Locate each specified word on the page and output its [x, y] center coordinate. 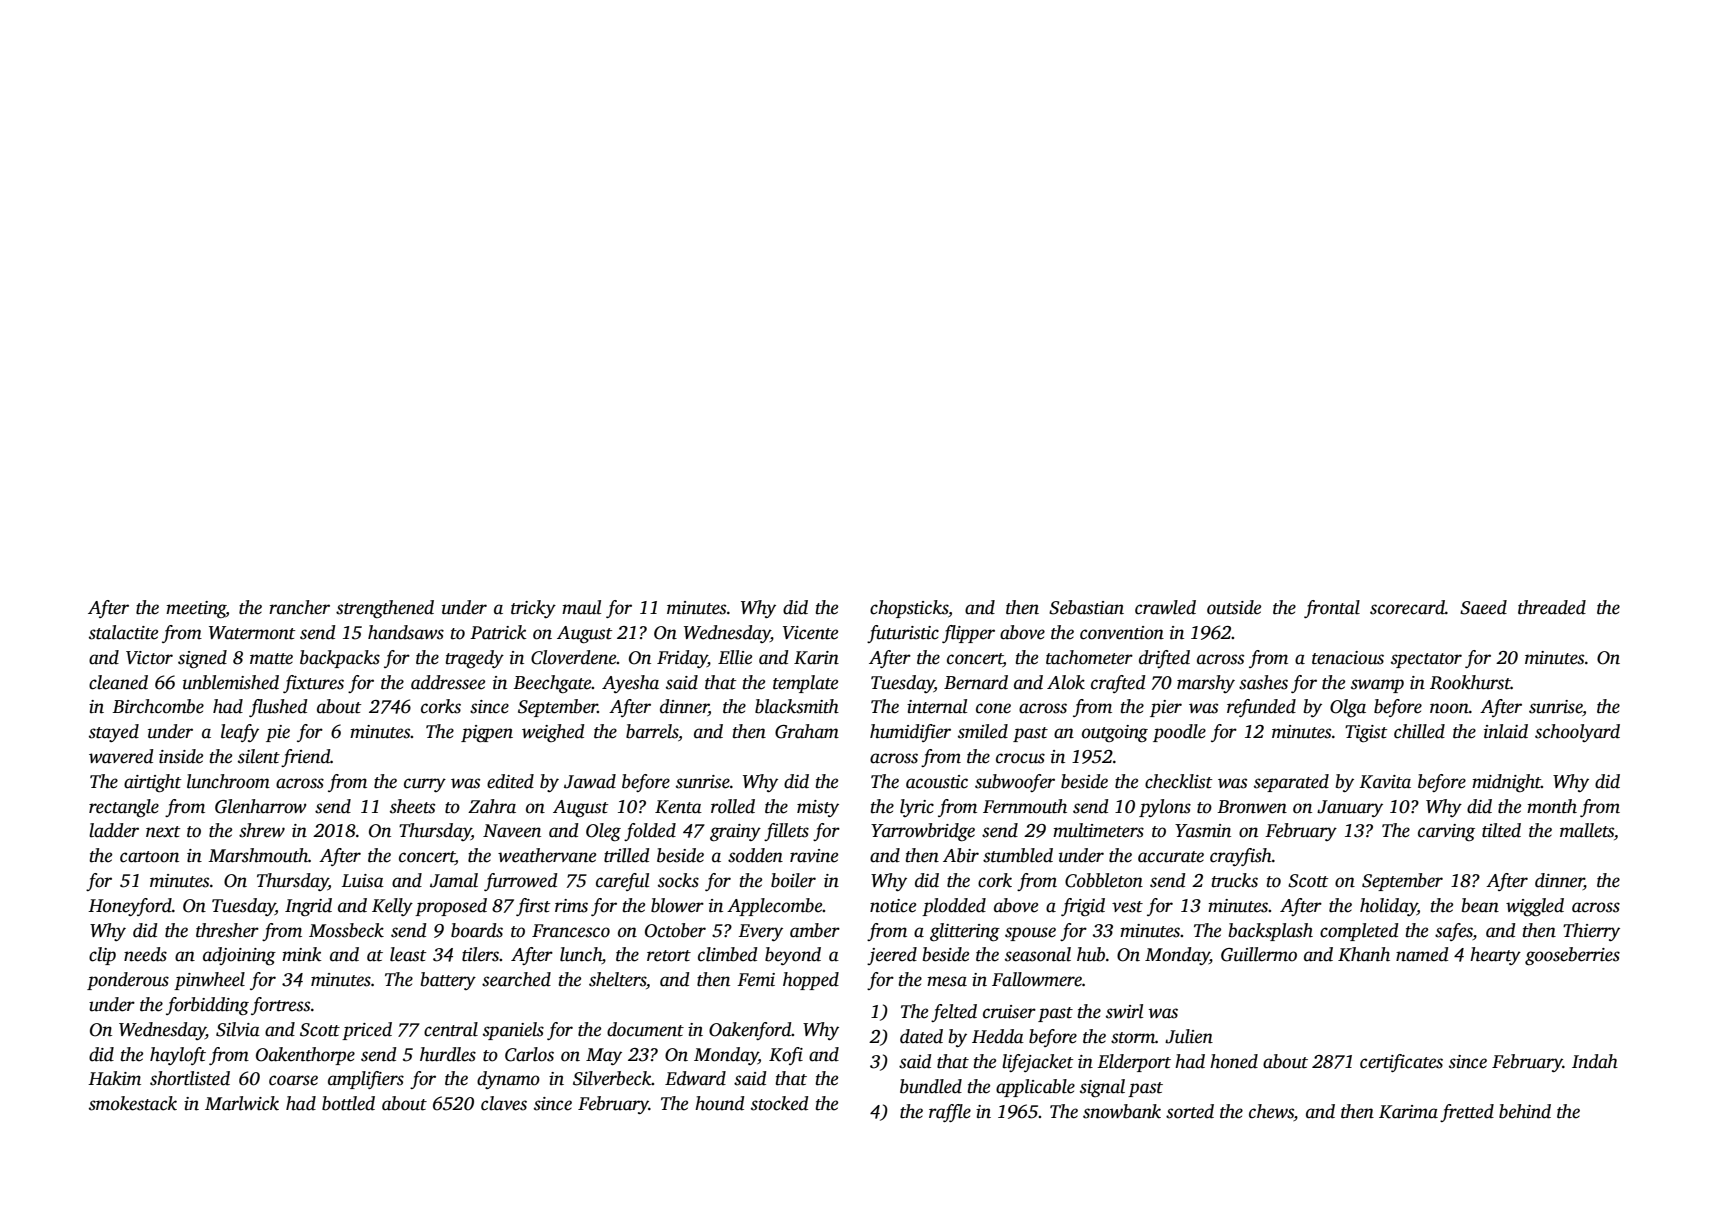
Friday [682, 659]
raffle [950, 1113]
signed [202, 659]
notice [893, 906]
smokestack [133, 1103]
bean [1480, 905]
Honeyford [130, 907]
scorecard [1407, 607]
